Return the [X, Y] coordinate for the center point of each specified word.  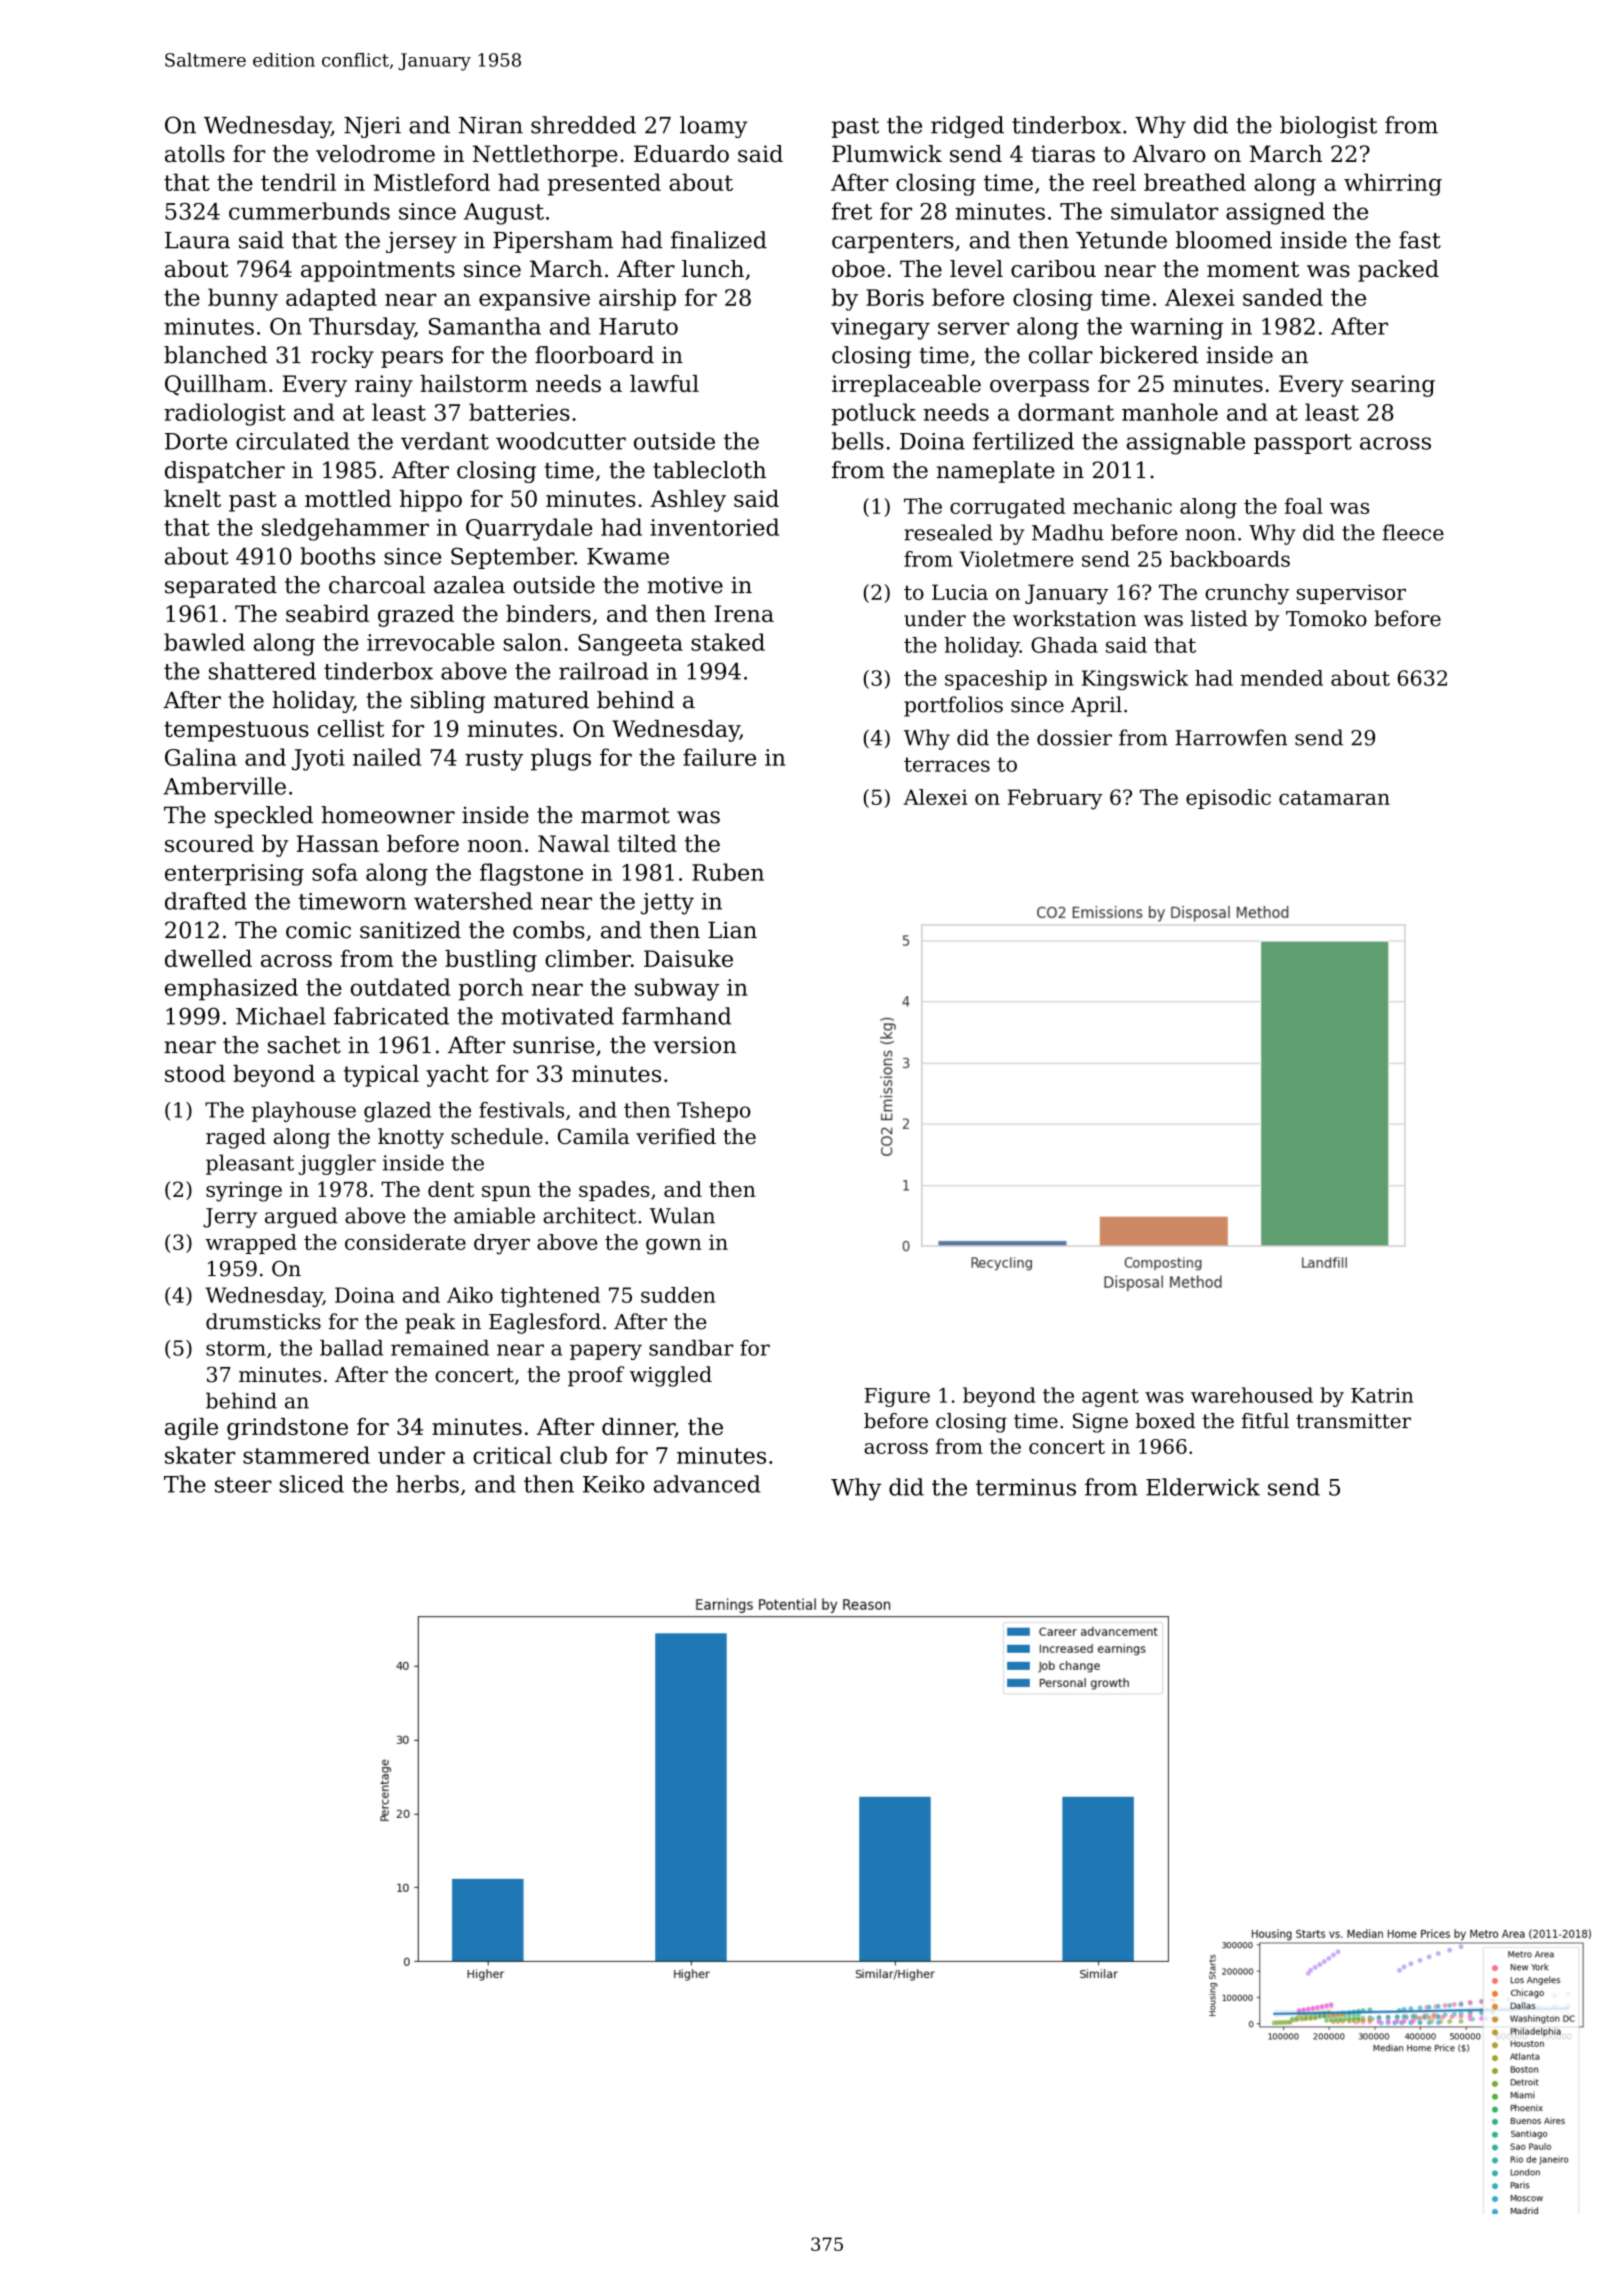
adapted [331, 299]
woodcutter [561, 441]
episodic [1228, 799]
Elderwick [1203, 1487]
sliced [312, 1484]
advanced [707, 1484]
